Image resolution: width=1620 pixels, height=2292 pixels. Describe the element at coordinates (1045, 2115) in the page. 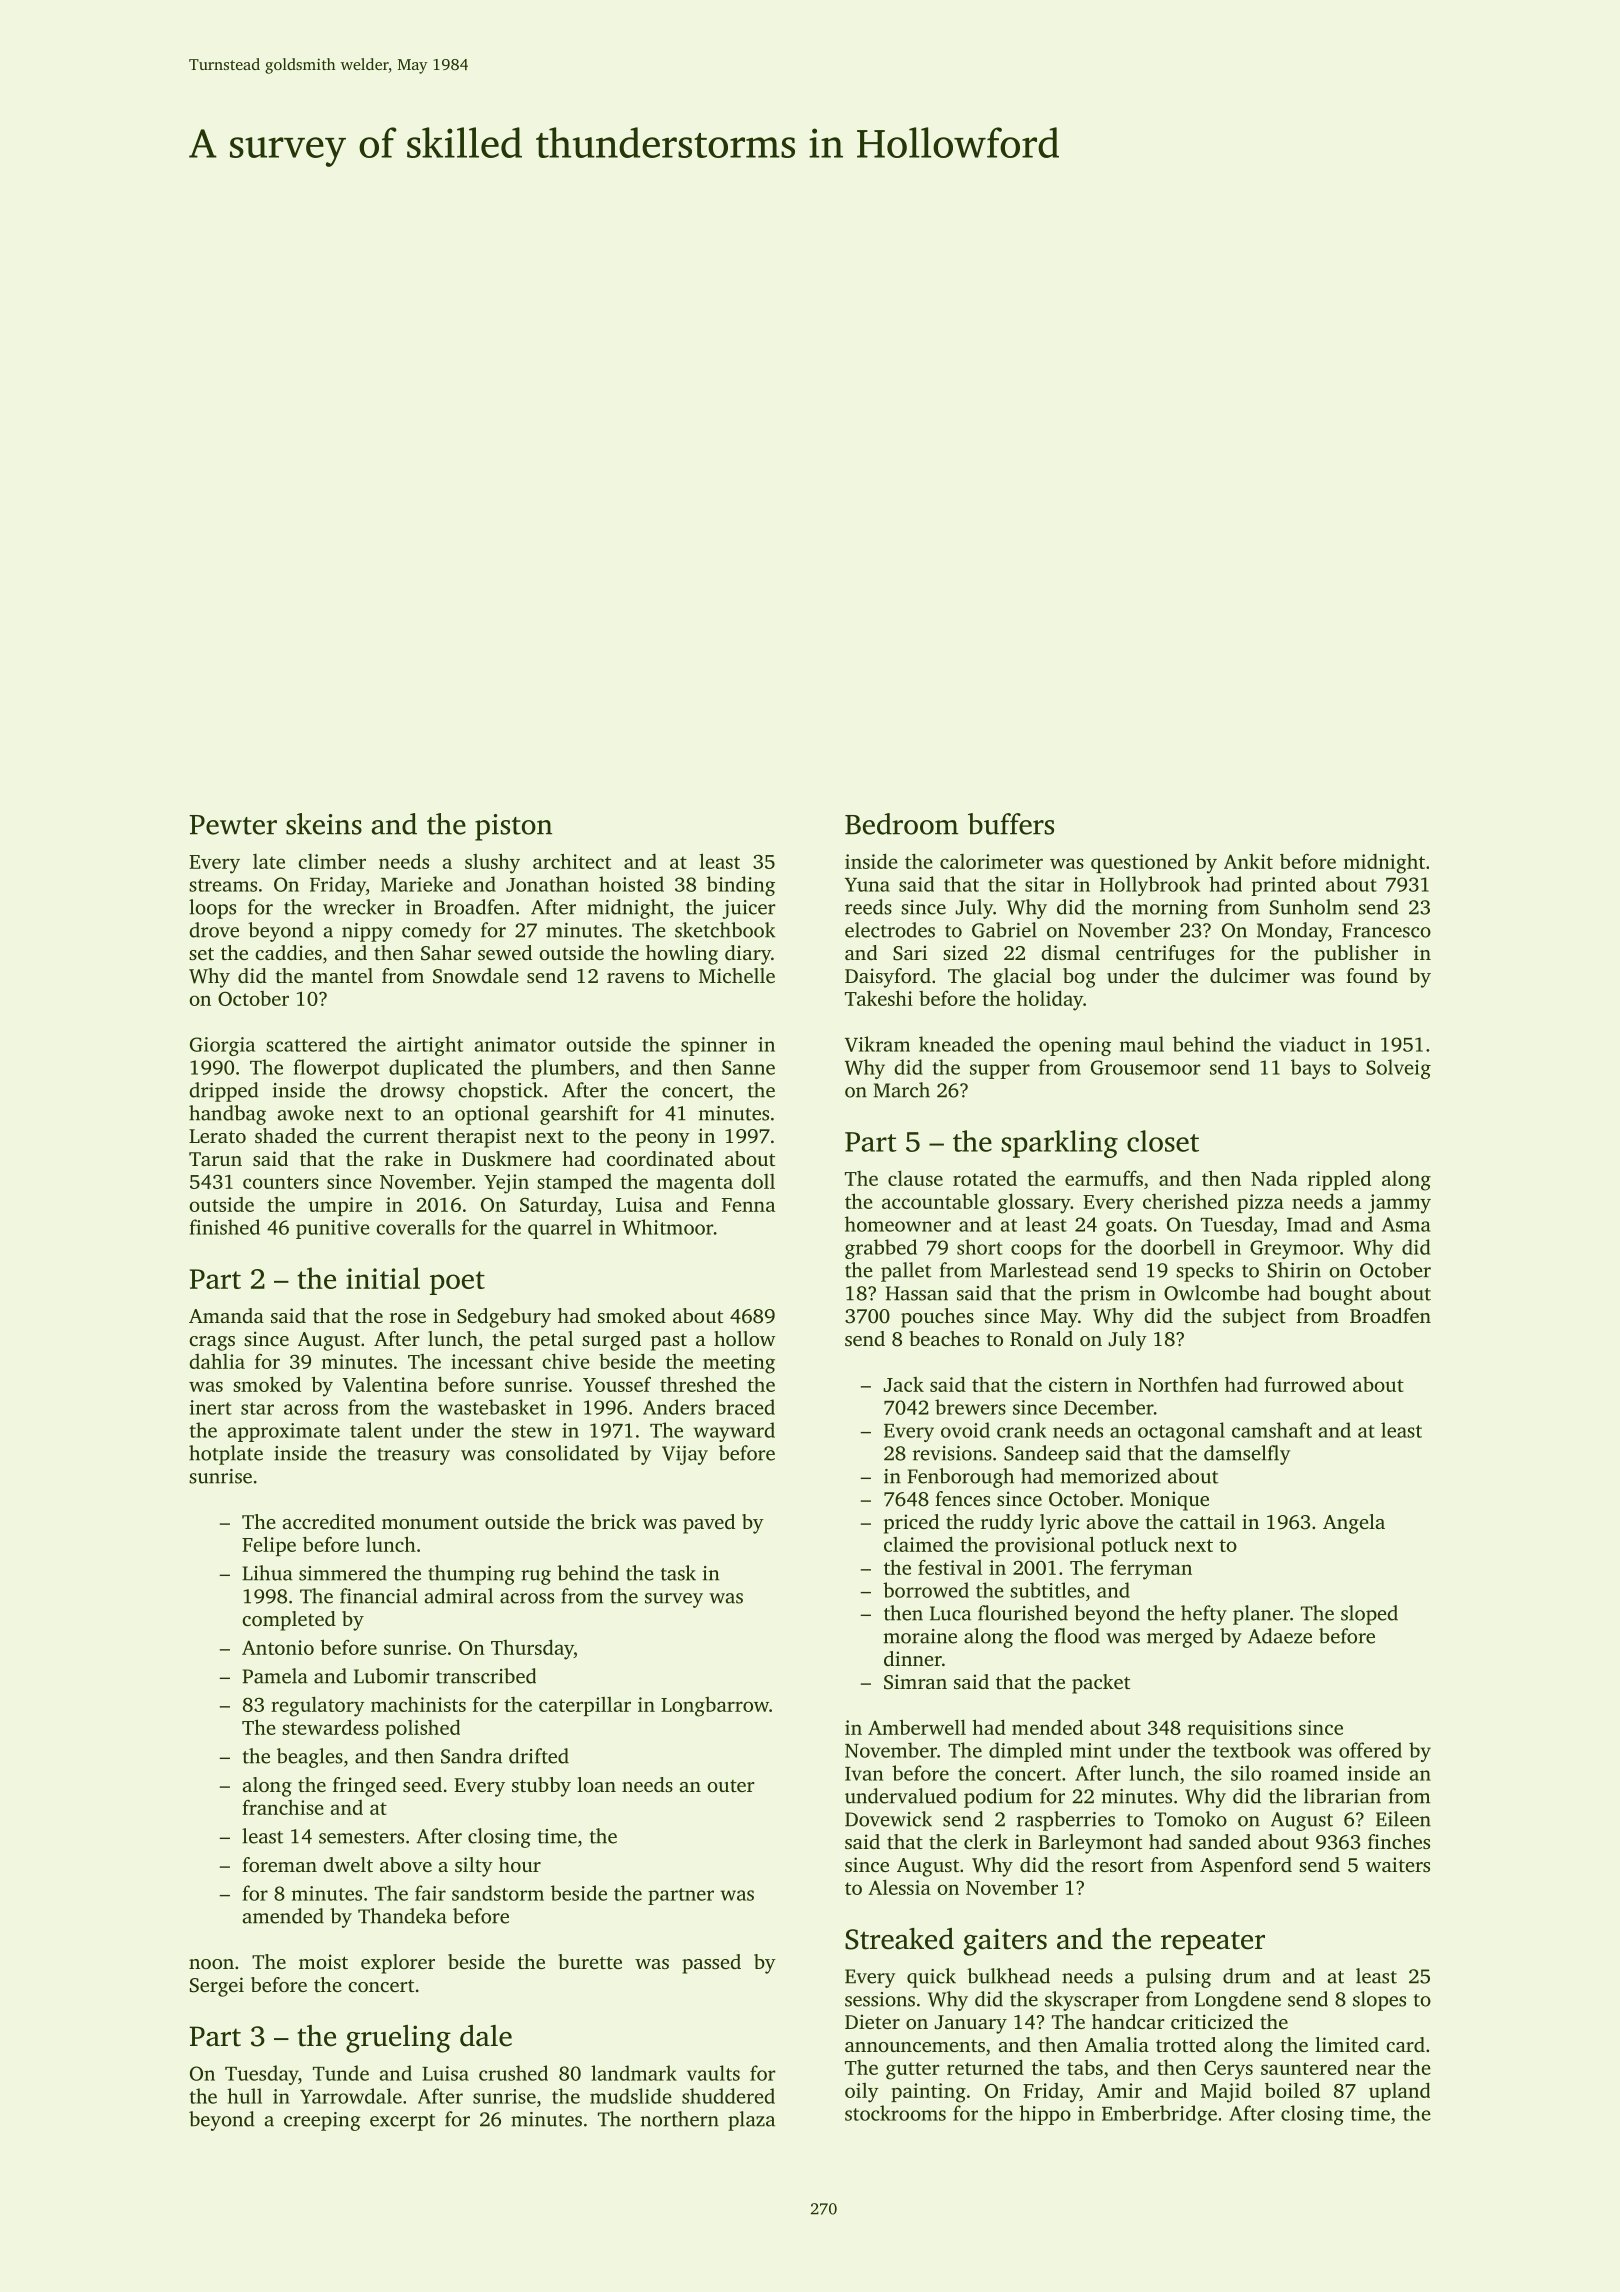

I see `hippo` at that location.
